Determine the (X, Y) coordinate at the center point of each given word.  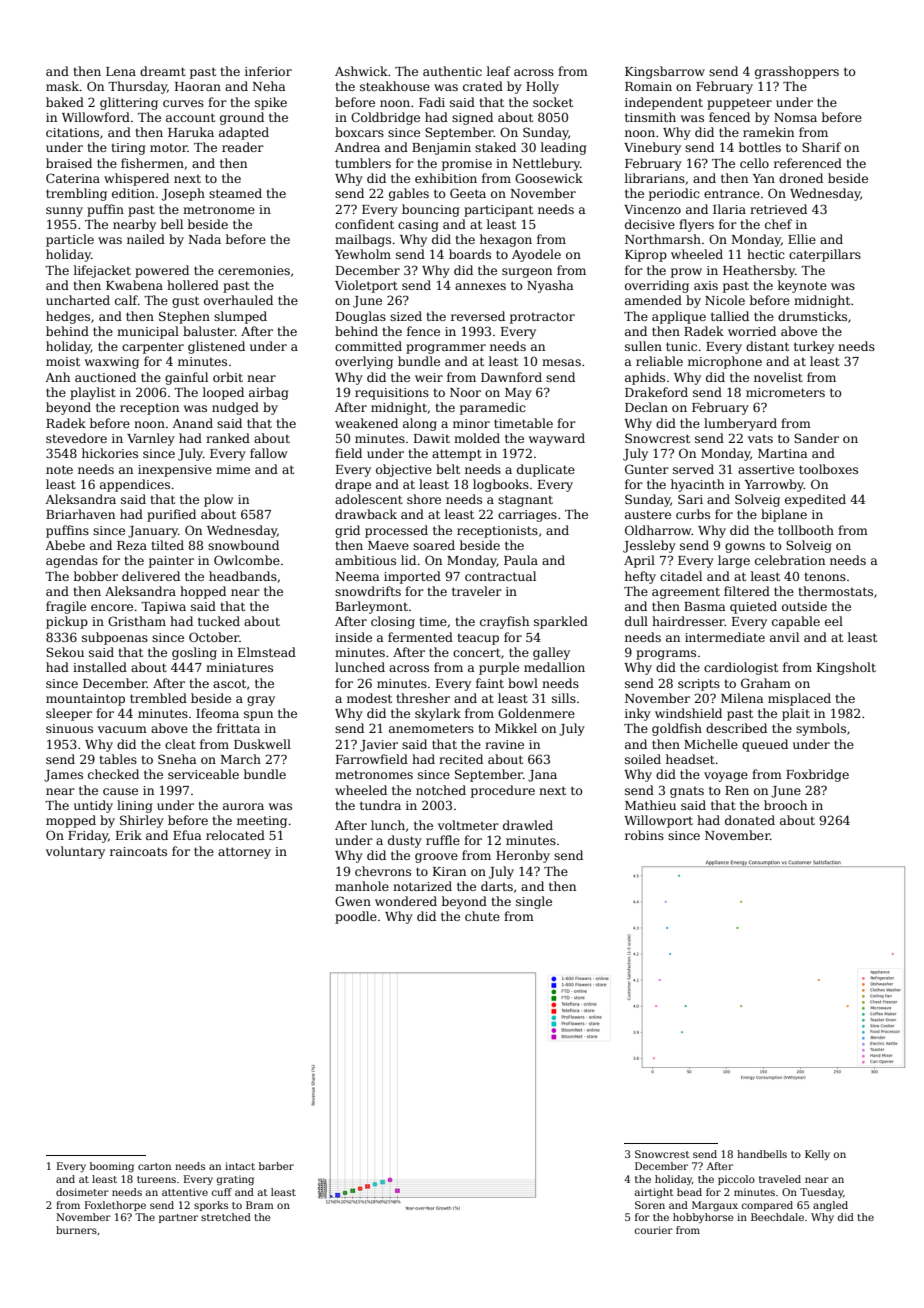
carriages (527, 516)
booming (112, 1167)
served (693, 469)
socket (553, 102)
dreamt (163, 71)
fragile (66, 607)
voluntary (75, 852)
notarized (422, 886)
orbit (228, 377)
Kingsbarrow (665, 72)
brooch (785, 805)
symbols (821, 729)
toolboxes (828, 469)
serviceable (203, 774)
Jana (542, 776)
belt (448, 469)
